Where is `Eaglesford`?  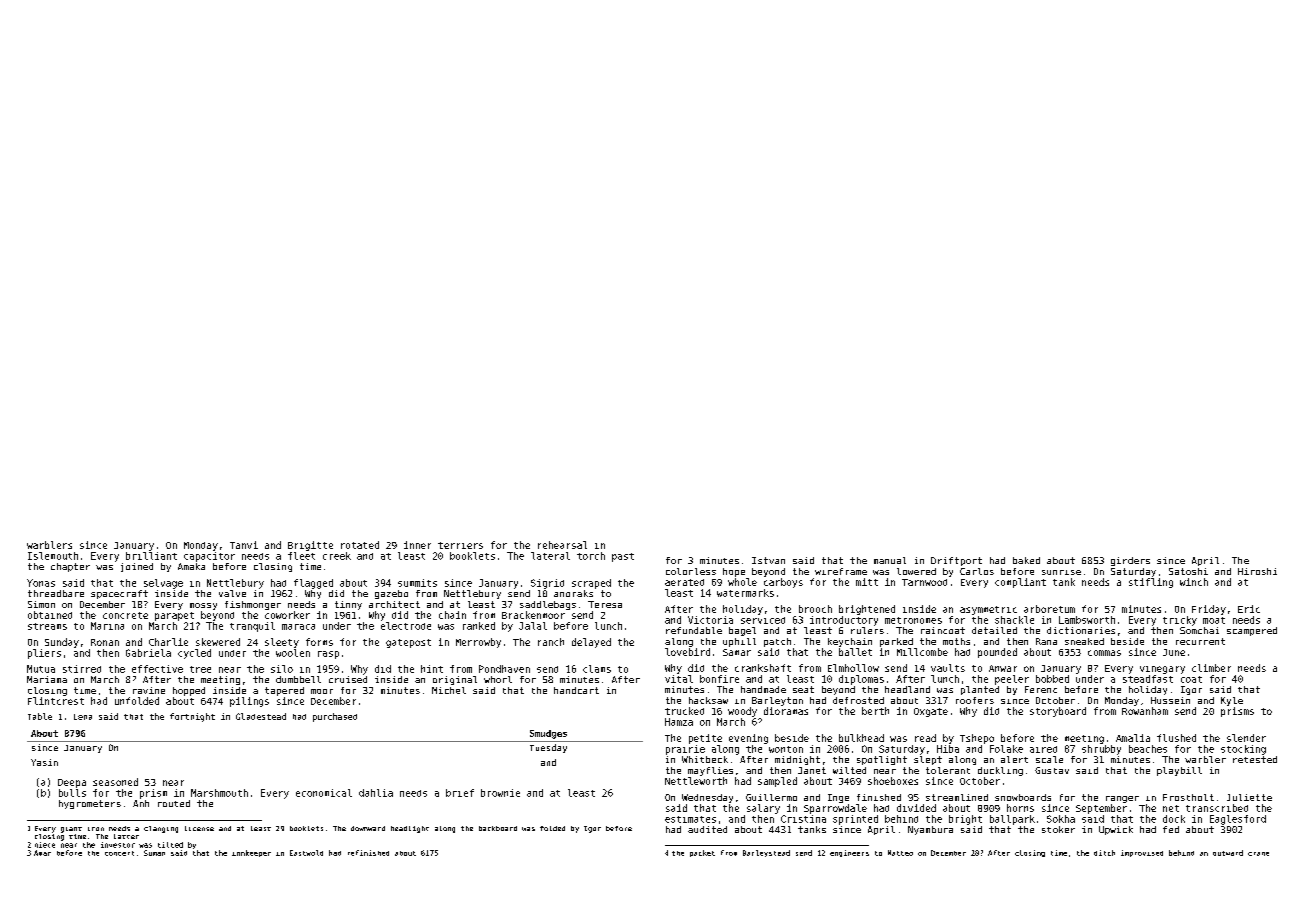 Eaglesford is located at coordinates (1238, 820).
